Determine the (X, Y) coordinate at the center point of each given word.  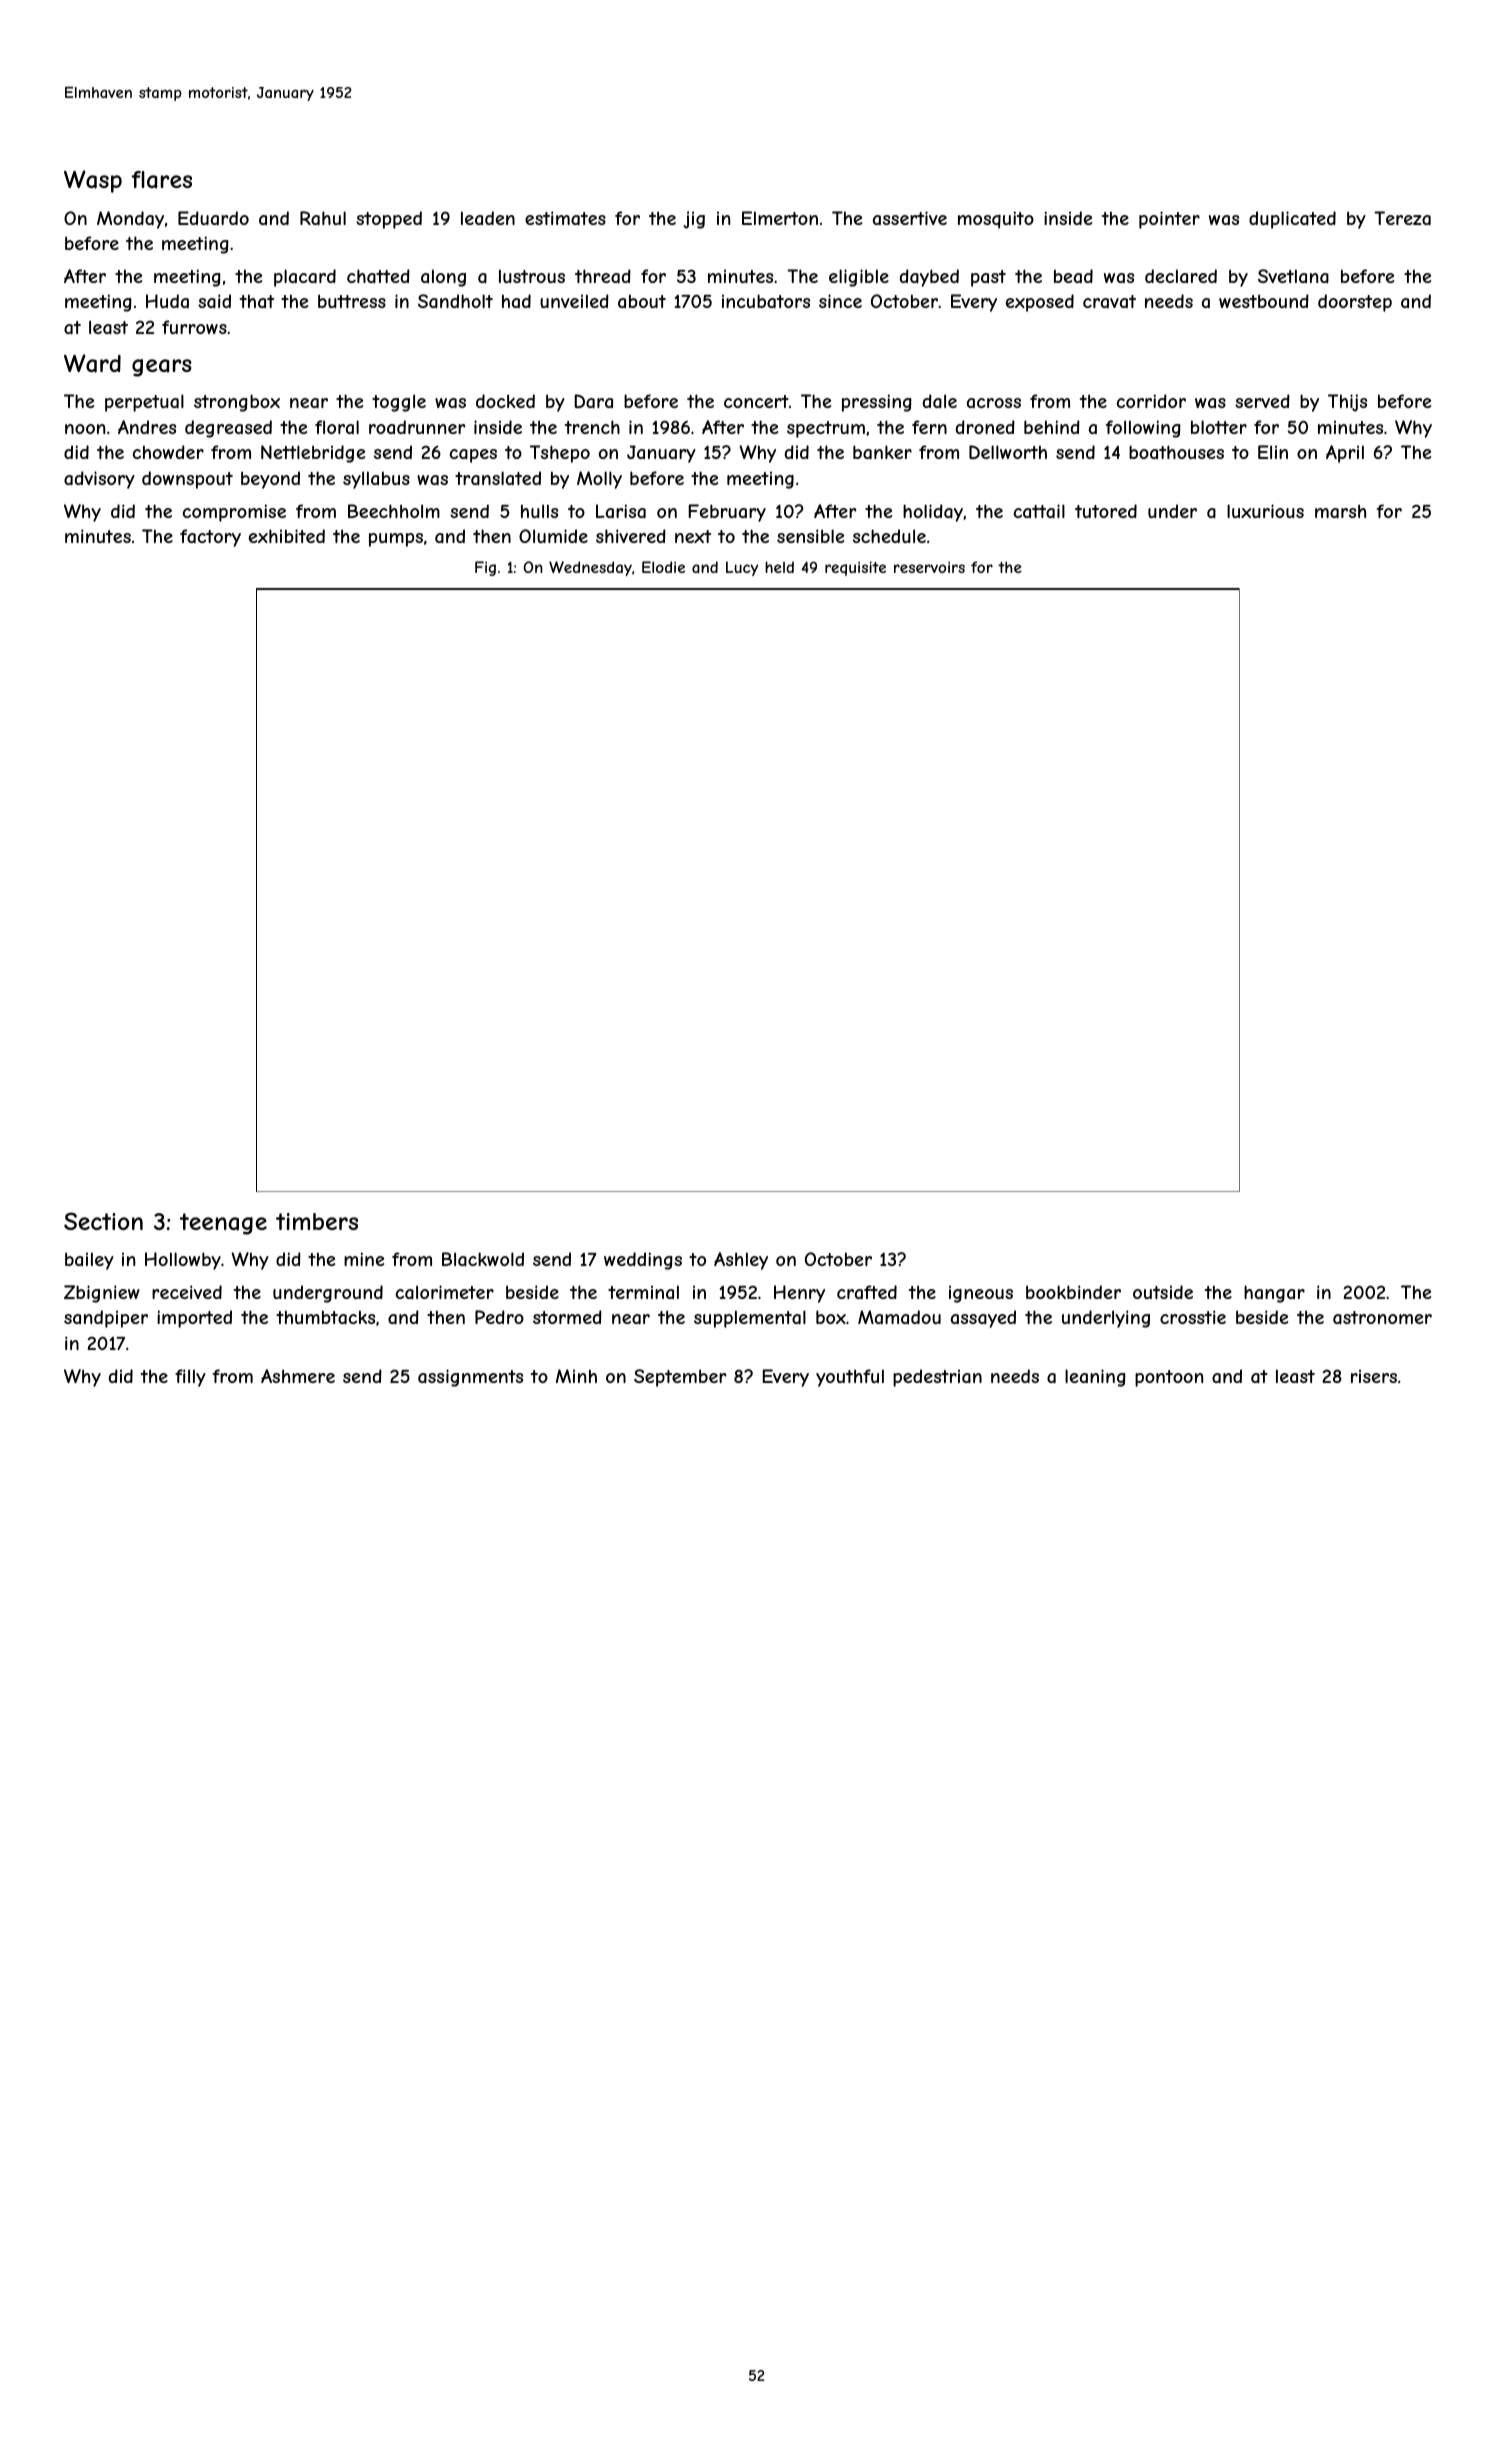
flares (161, 180)
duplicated (1292, 220)
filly (190, 1378)
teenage (223, 1224)
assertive (910, 218)
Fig (485, 568)
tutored (1106, 511)
